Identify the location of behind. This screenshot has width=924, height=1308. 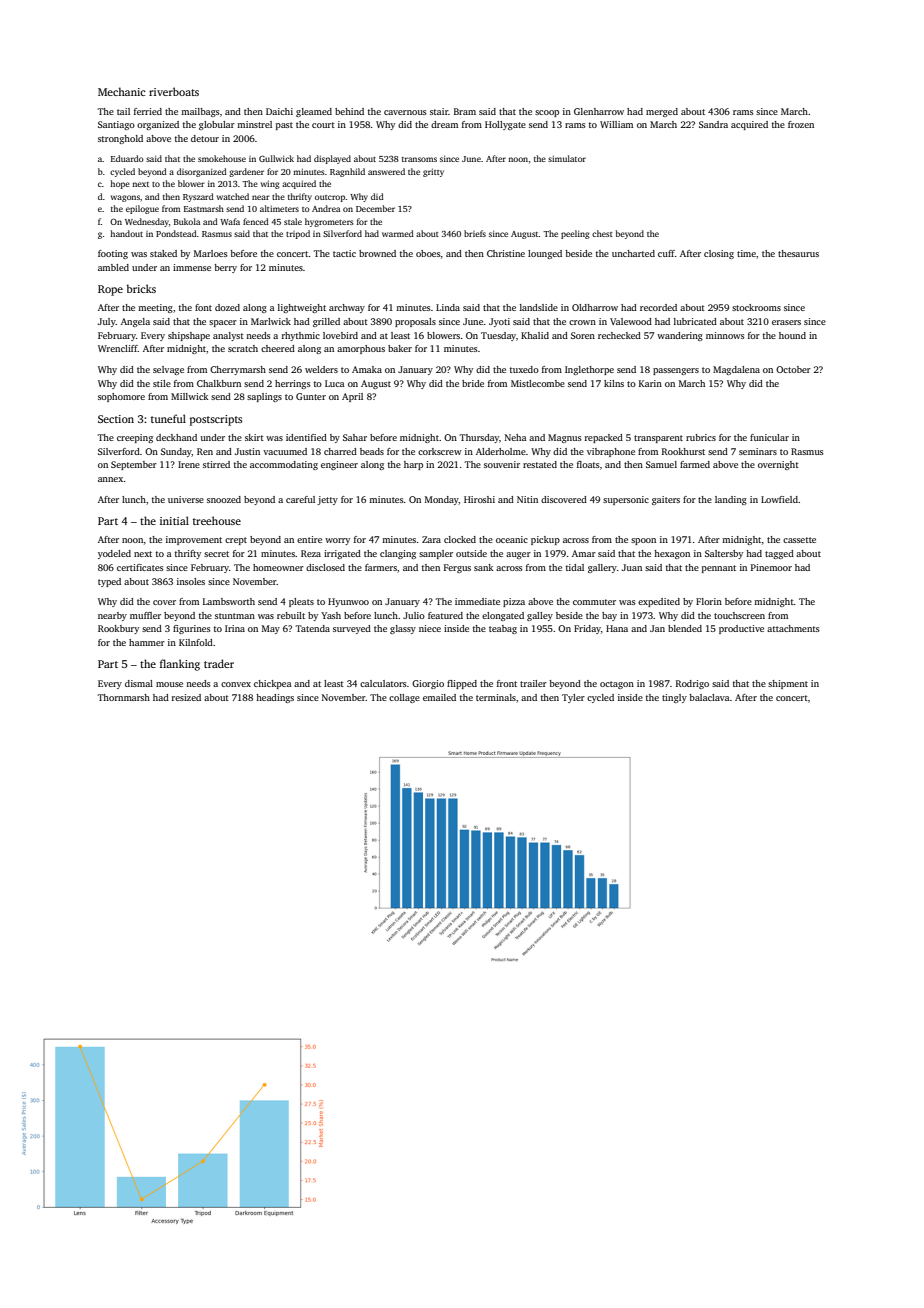
(349, 111).
